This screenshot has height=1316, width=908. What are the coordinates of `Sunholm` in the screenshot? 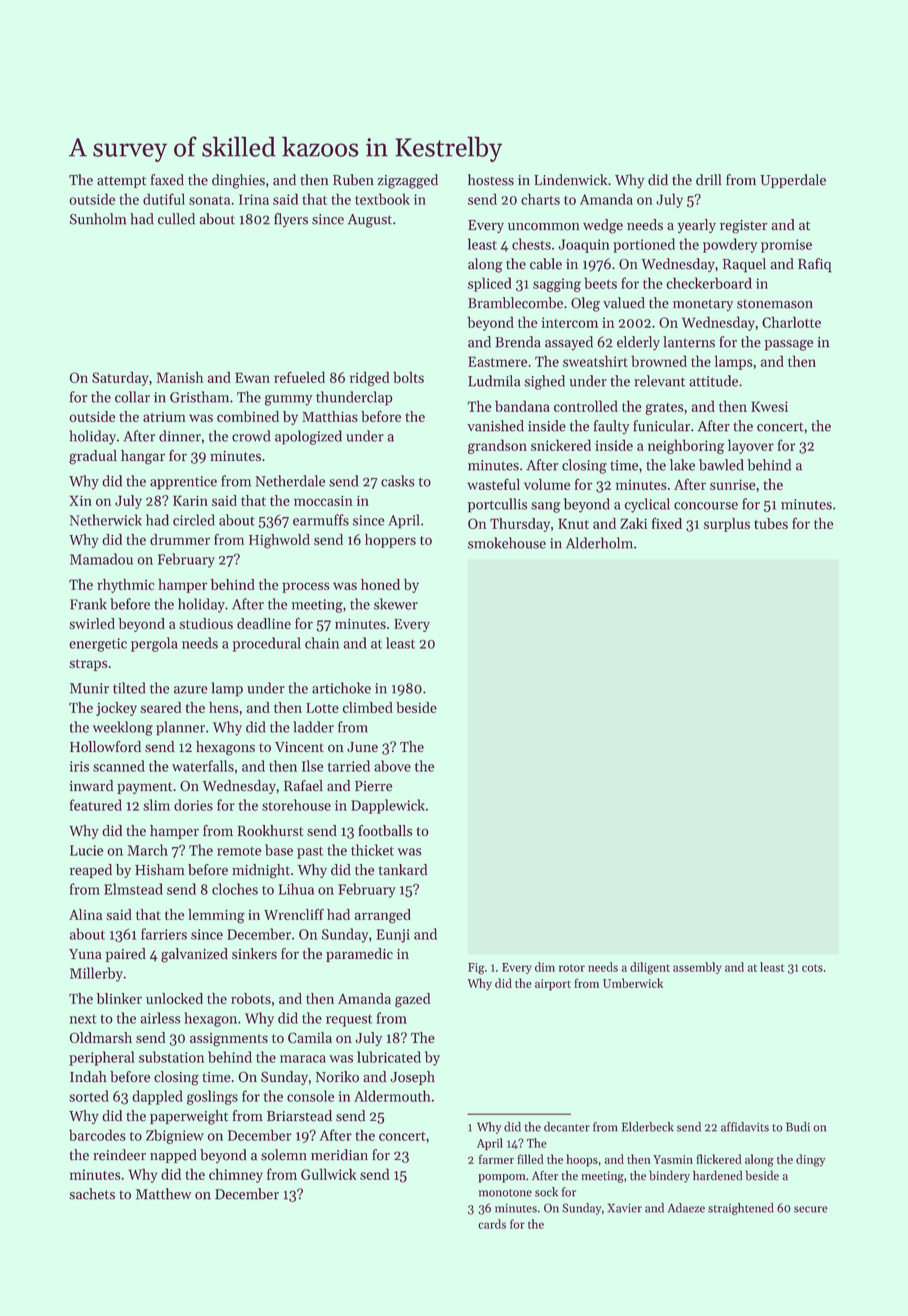 It's located at (98, 219).
